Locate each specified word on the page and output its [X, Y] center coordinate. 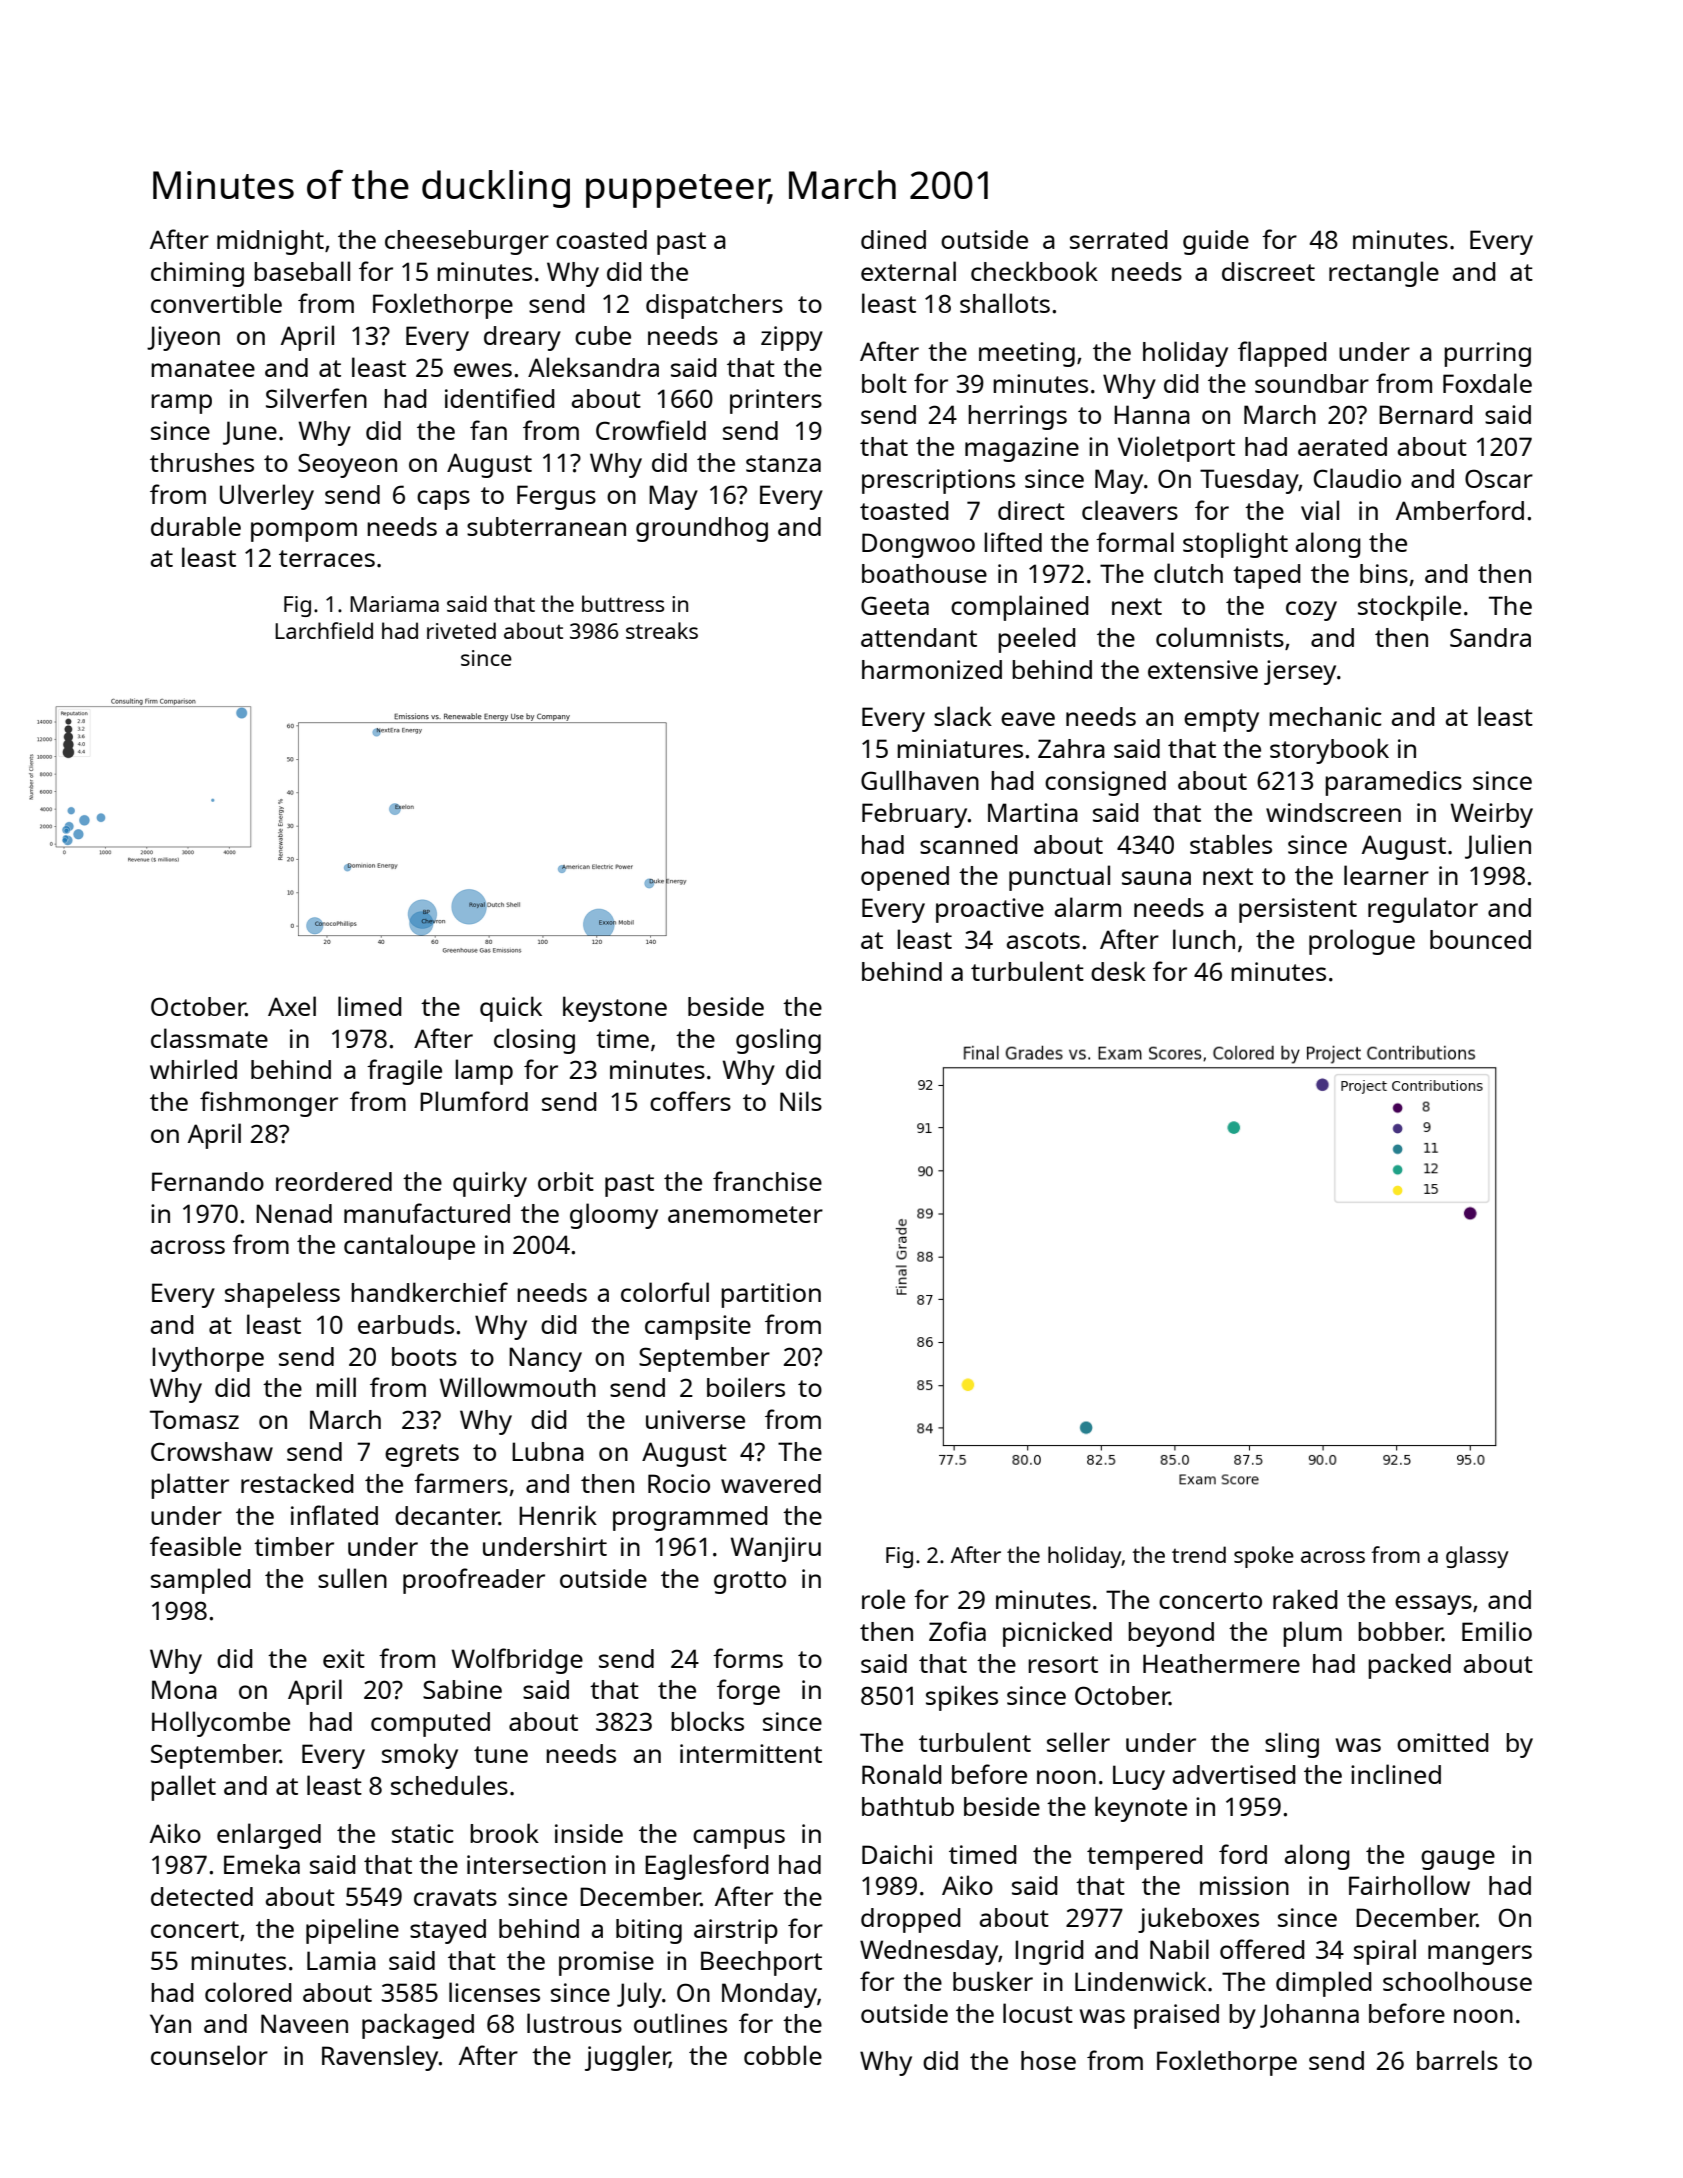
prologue [1362, 942]
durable [196, 526]
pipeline [352, 1931]
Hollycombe [221, 1724]
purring [1487, 354]
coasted [601, 239]
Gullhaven [920, 780]
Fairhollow [1409, 1885]
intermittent [751, 1753]
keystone [615, 1009]
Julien [1498, 846]
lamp [484, 1072]
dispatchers [714, 306]
